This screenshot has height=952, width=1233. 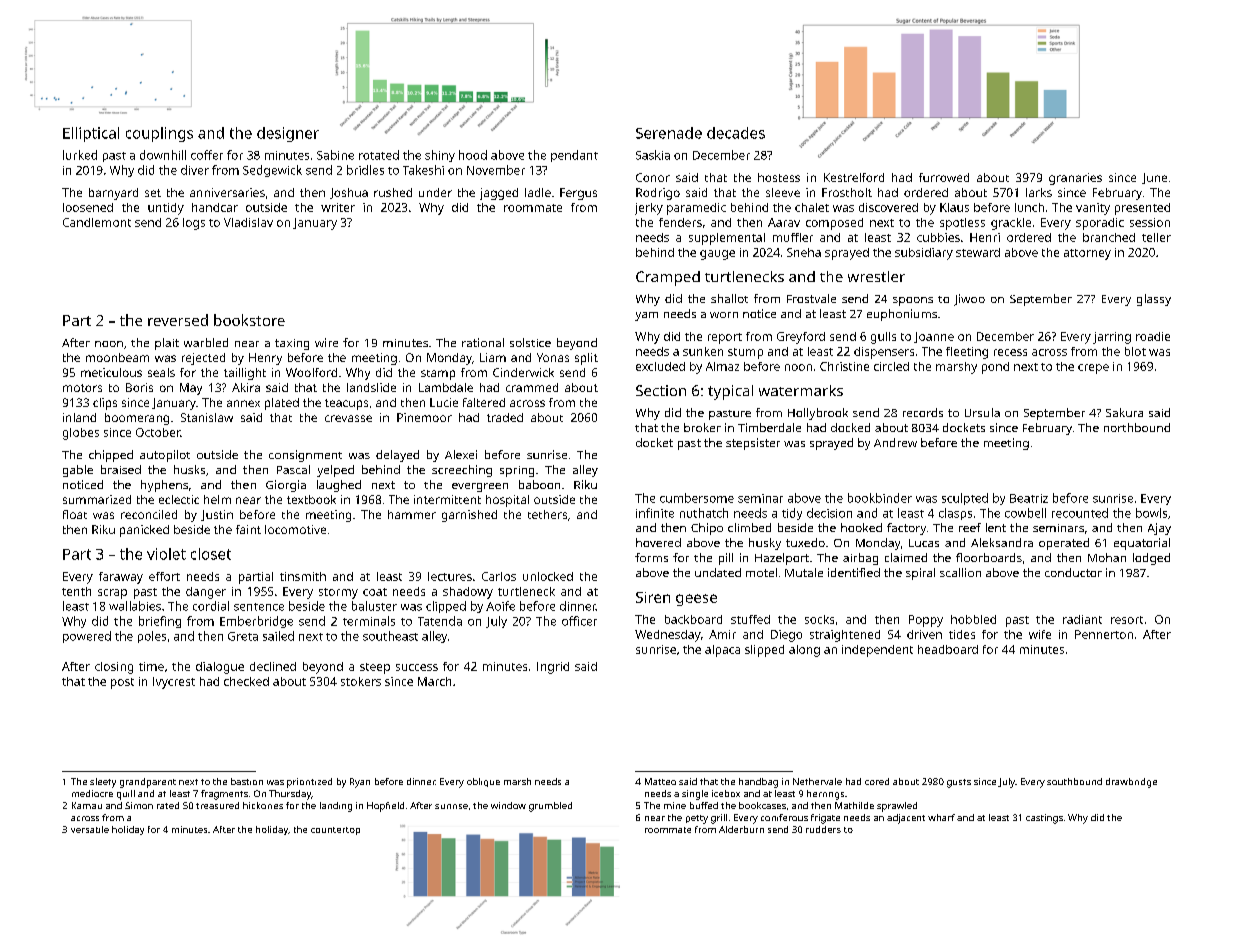 I want to click on stokers, so click(x=361, y=681).
